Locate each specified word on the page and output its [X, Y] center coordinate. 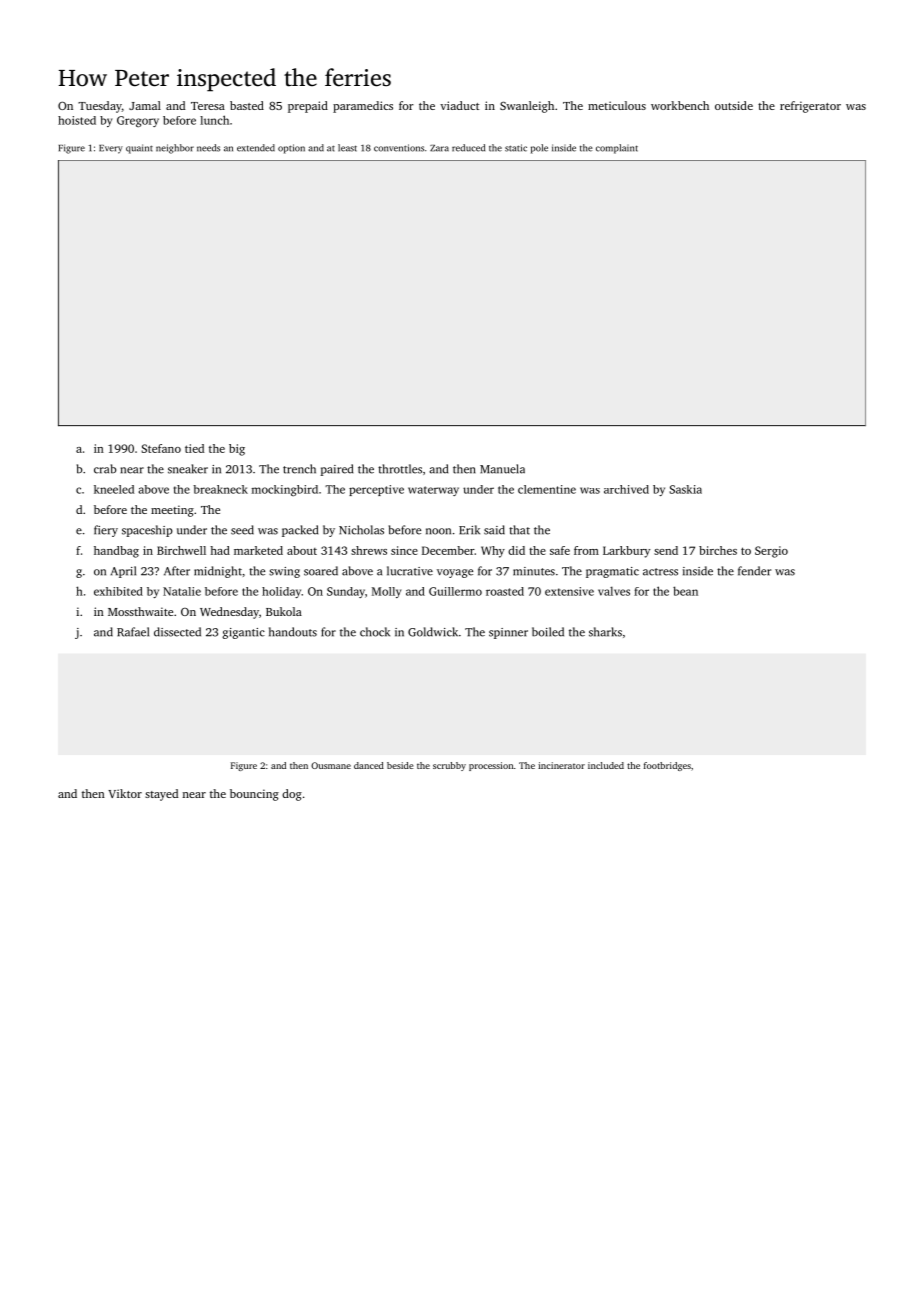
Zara [439, 148]
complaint [617, 149]
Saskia [685, 489]
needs [208, 148]
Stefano [161, 448]
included [606, 765]
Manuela [502, 469]
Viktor [125, 793]
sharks [605, 632]
